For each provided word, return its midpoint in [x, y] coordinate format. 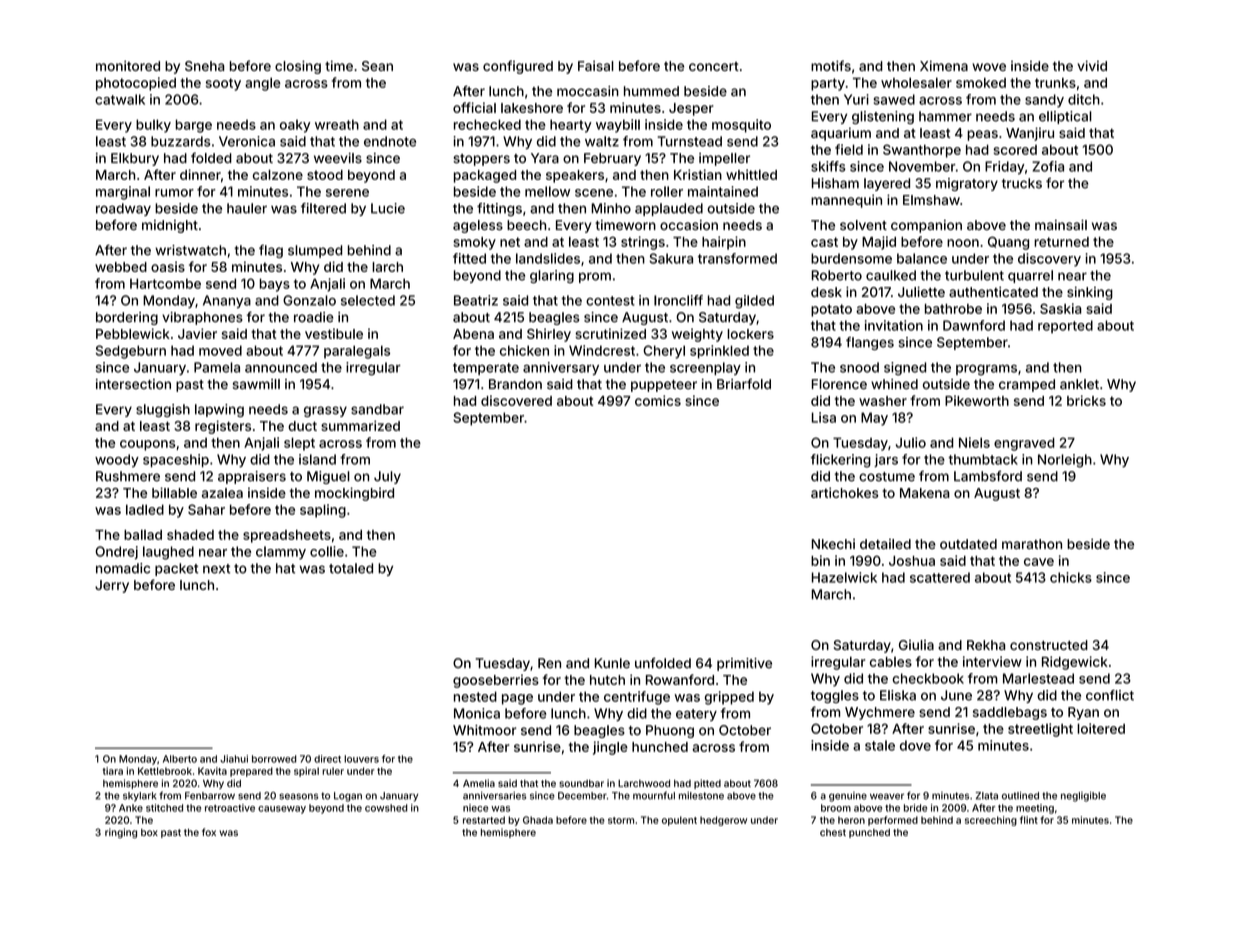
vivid [1092, 65]
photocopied [136, 84]
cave [1039, 562]
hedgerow [723, 821]
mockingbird [354, 494]
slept [299, 444]
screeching [991, 821]
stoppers [481, 160]
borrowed [274, 759]
